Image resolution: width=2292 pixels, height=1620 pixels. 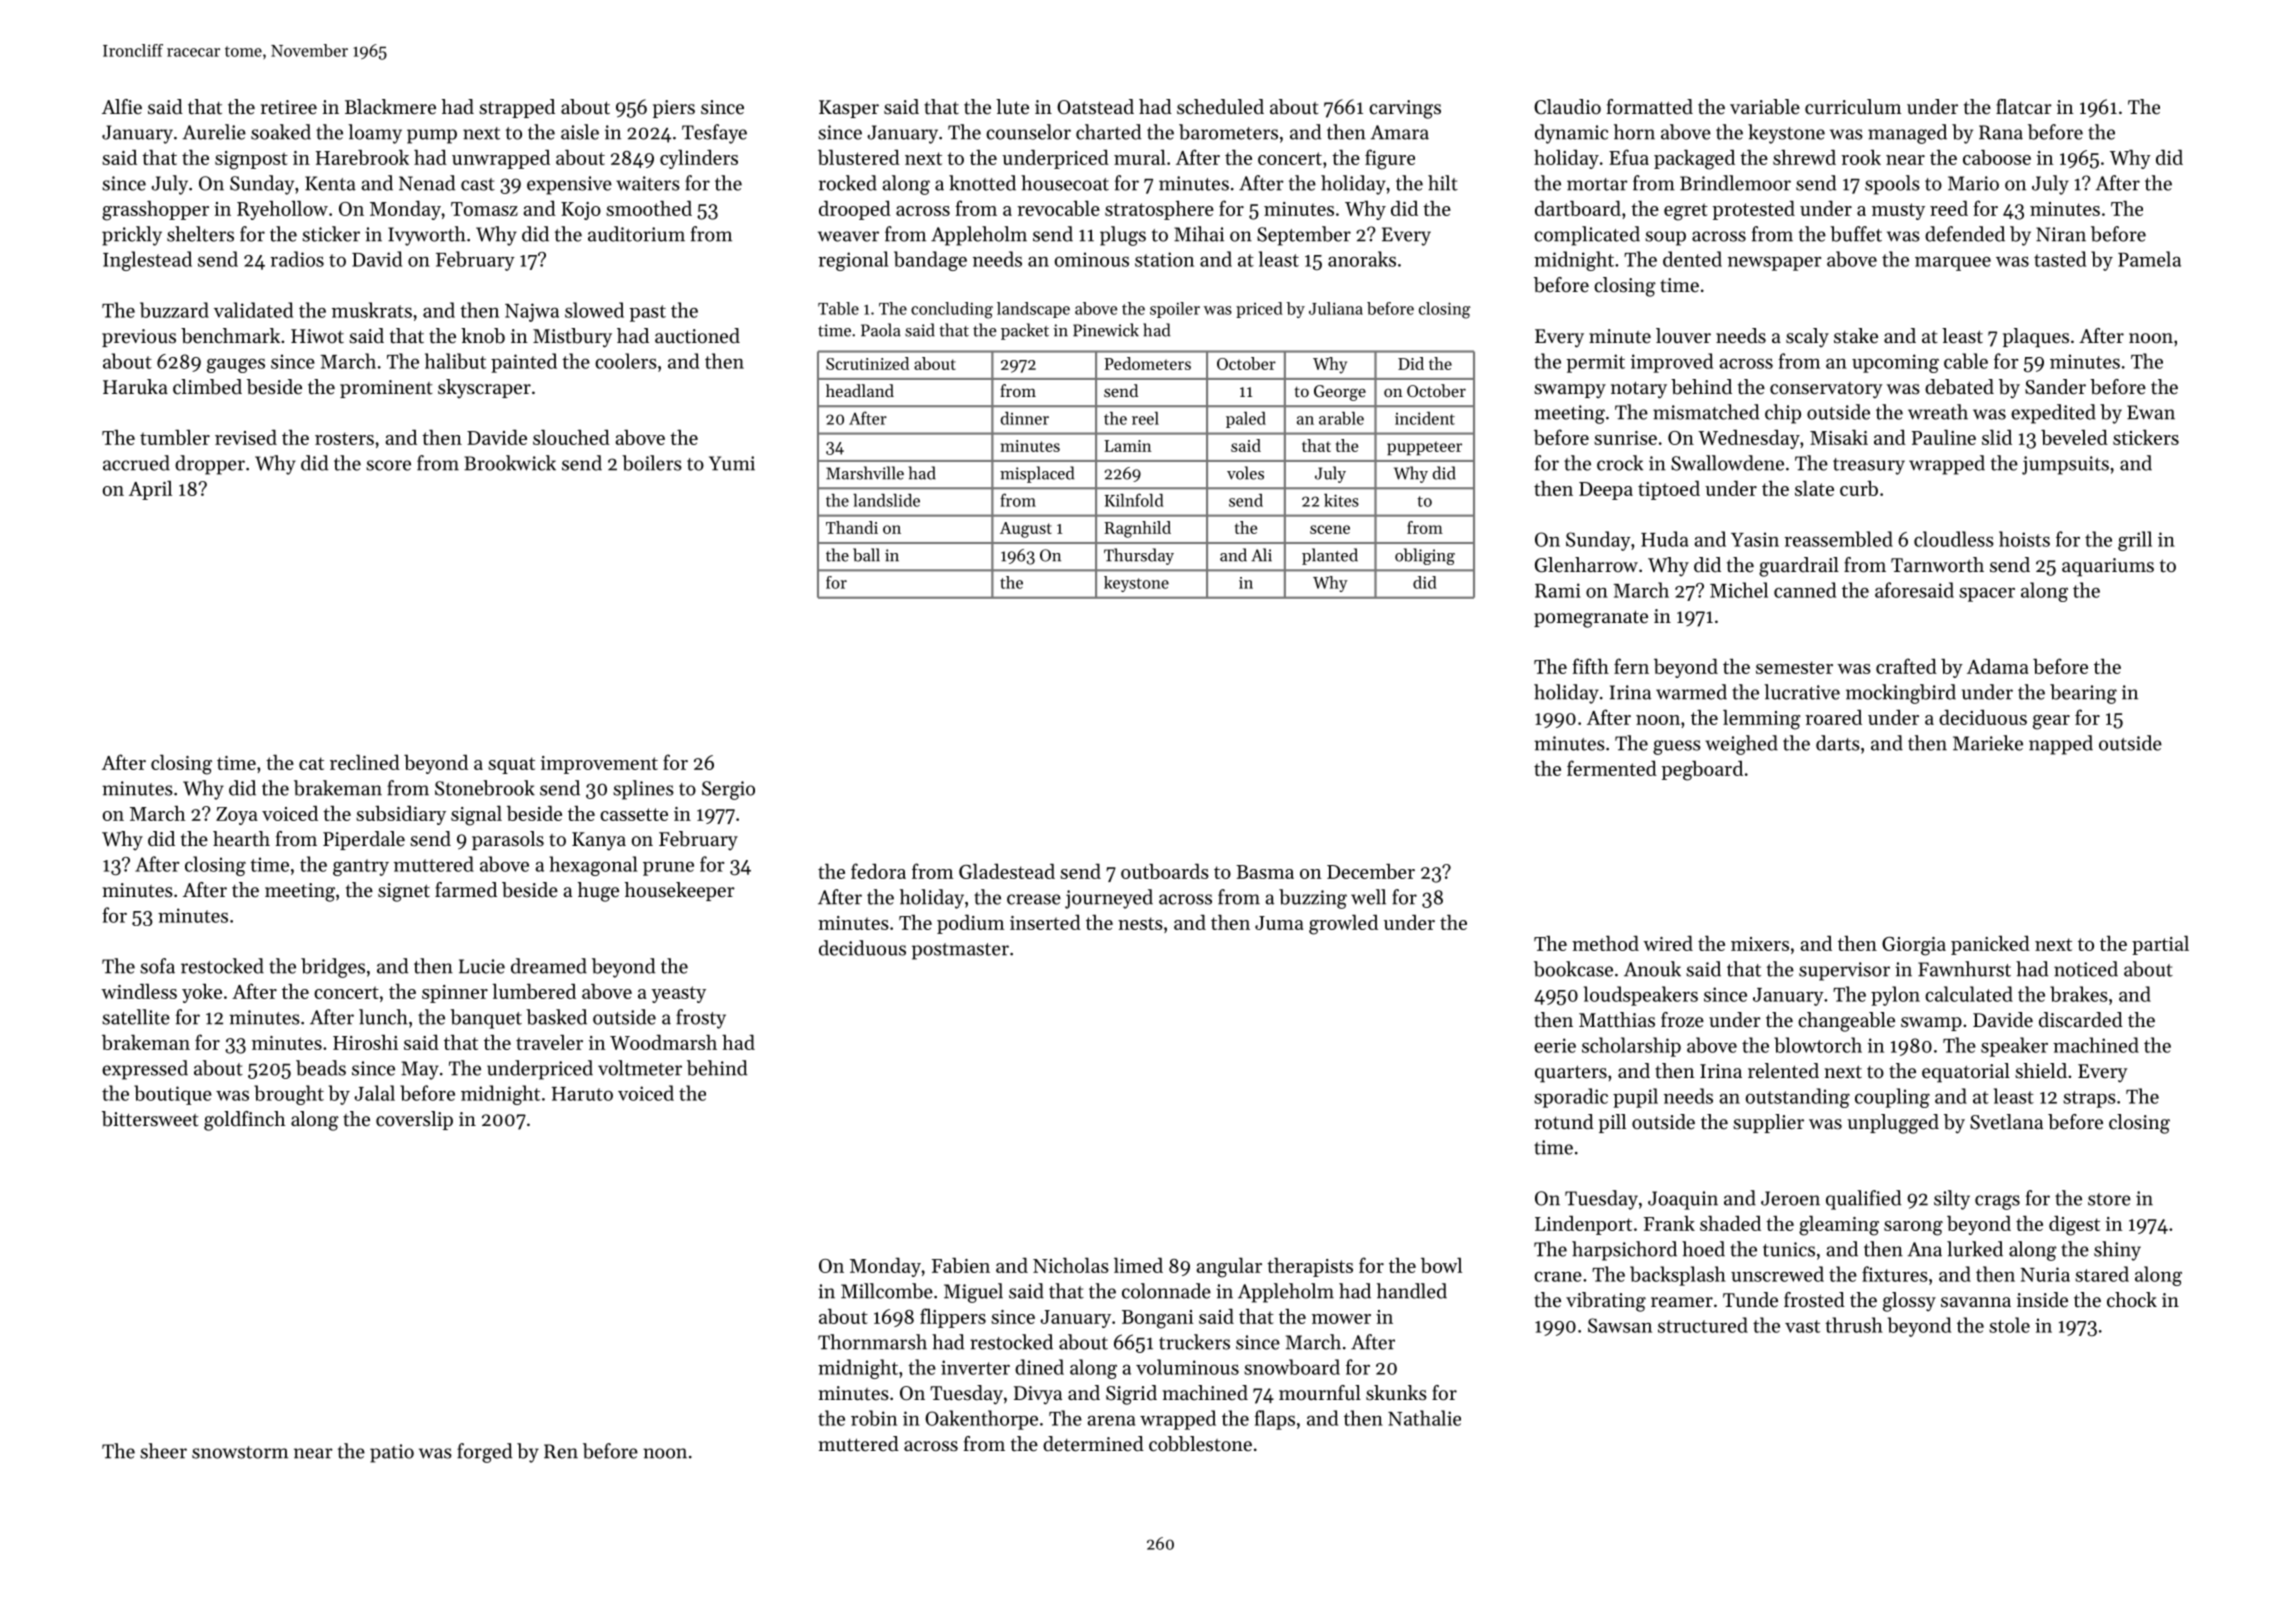 I want to click on April, so click(x=150, y=490).
